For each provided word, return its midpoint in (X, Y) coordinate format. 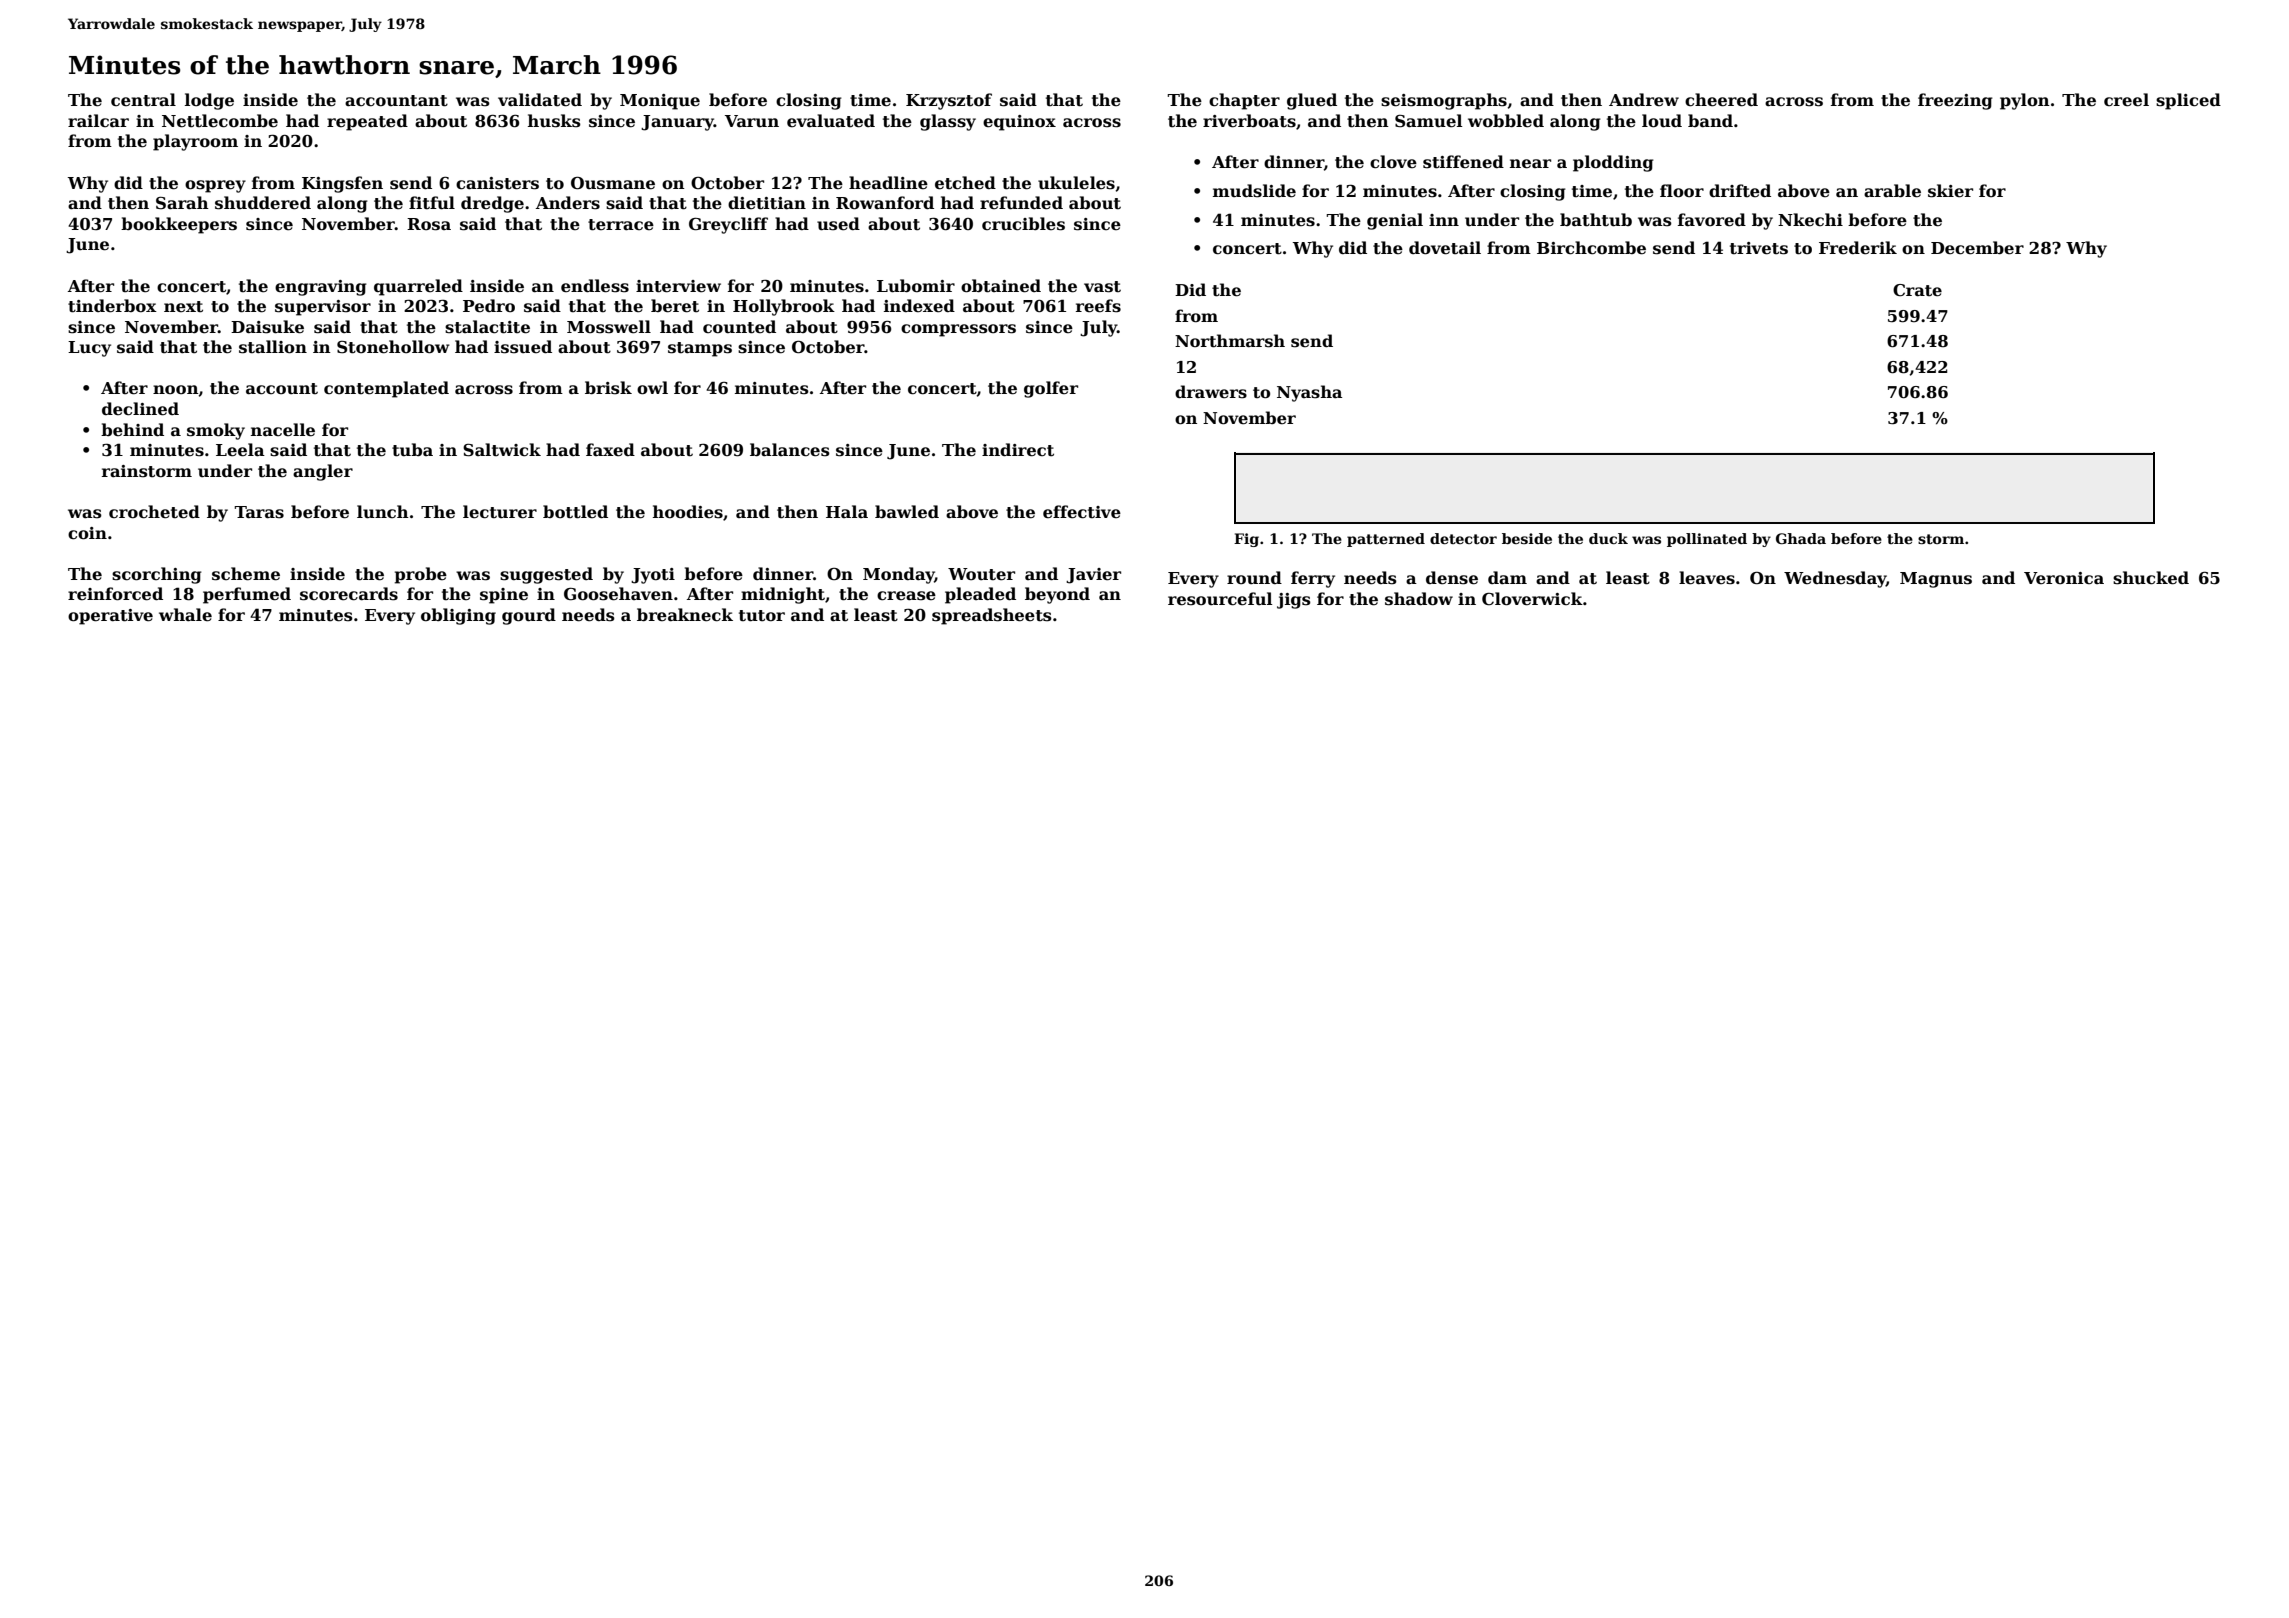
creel (2126, 100)
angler (323, 472)
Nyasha (1309, 393)
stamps (700, 349)
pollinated (1707, 540)
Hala (847, 511)
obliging (458, 616)
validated (540, 100)
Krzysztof (949, 101)
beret (675, 306)
